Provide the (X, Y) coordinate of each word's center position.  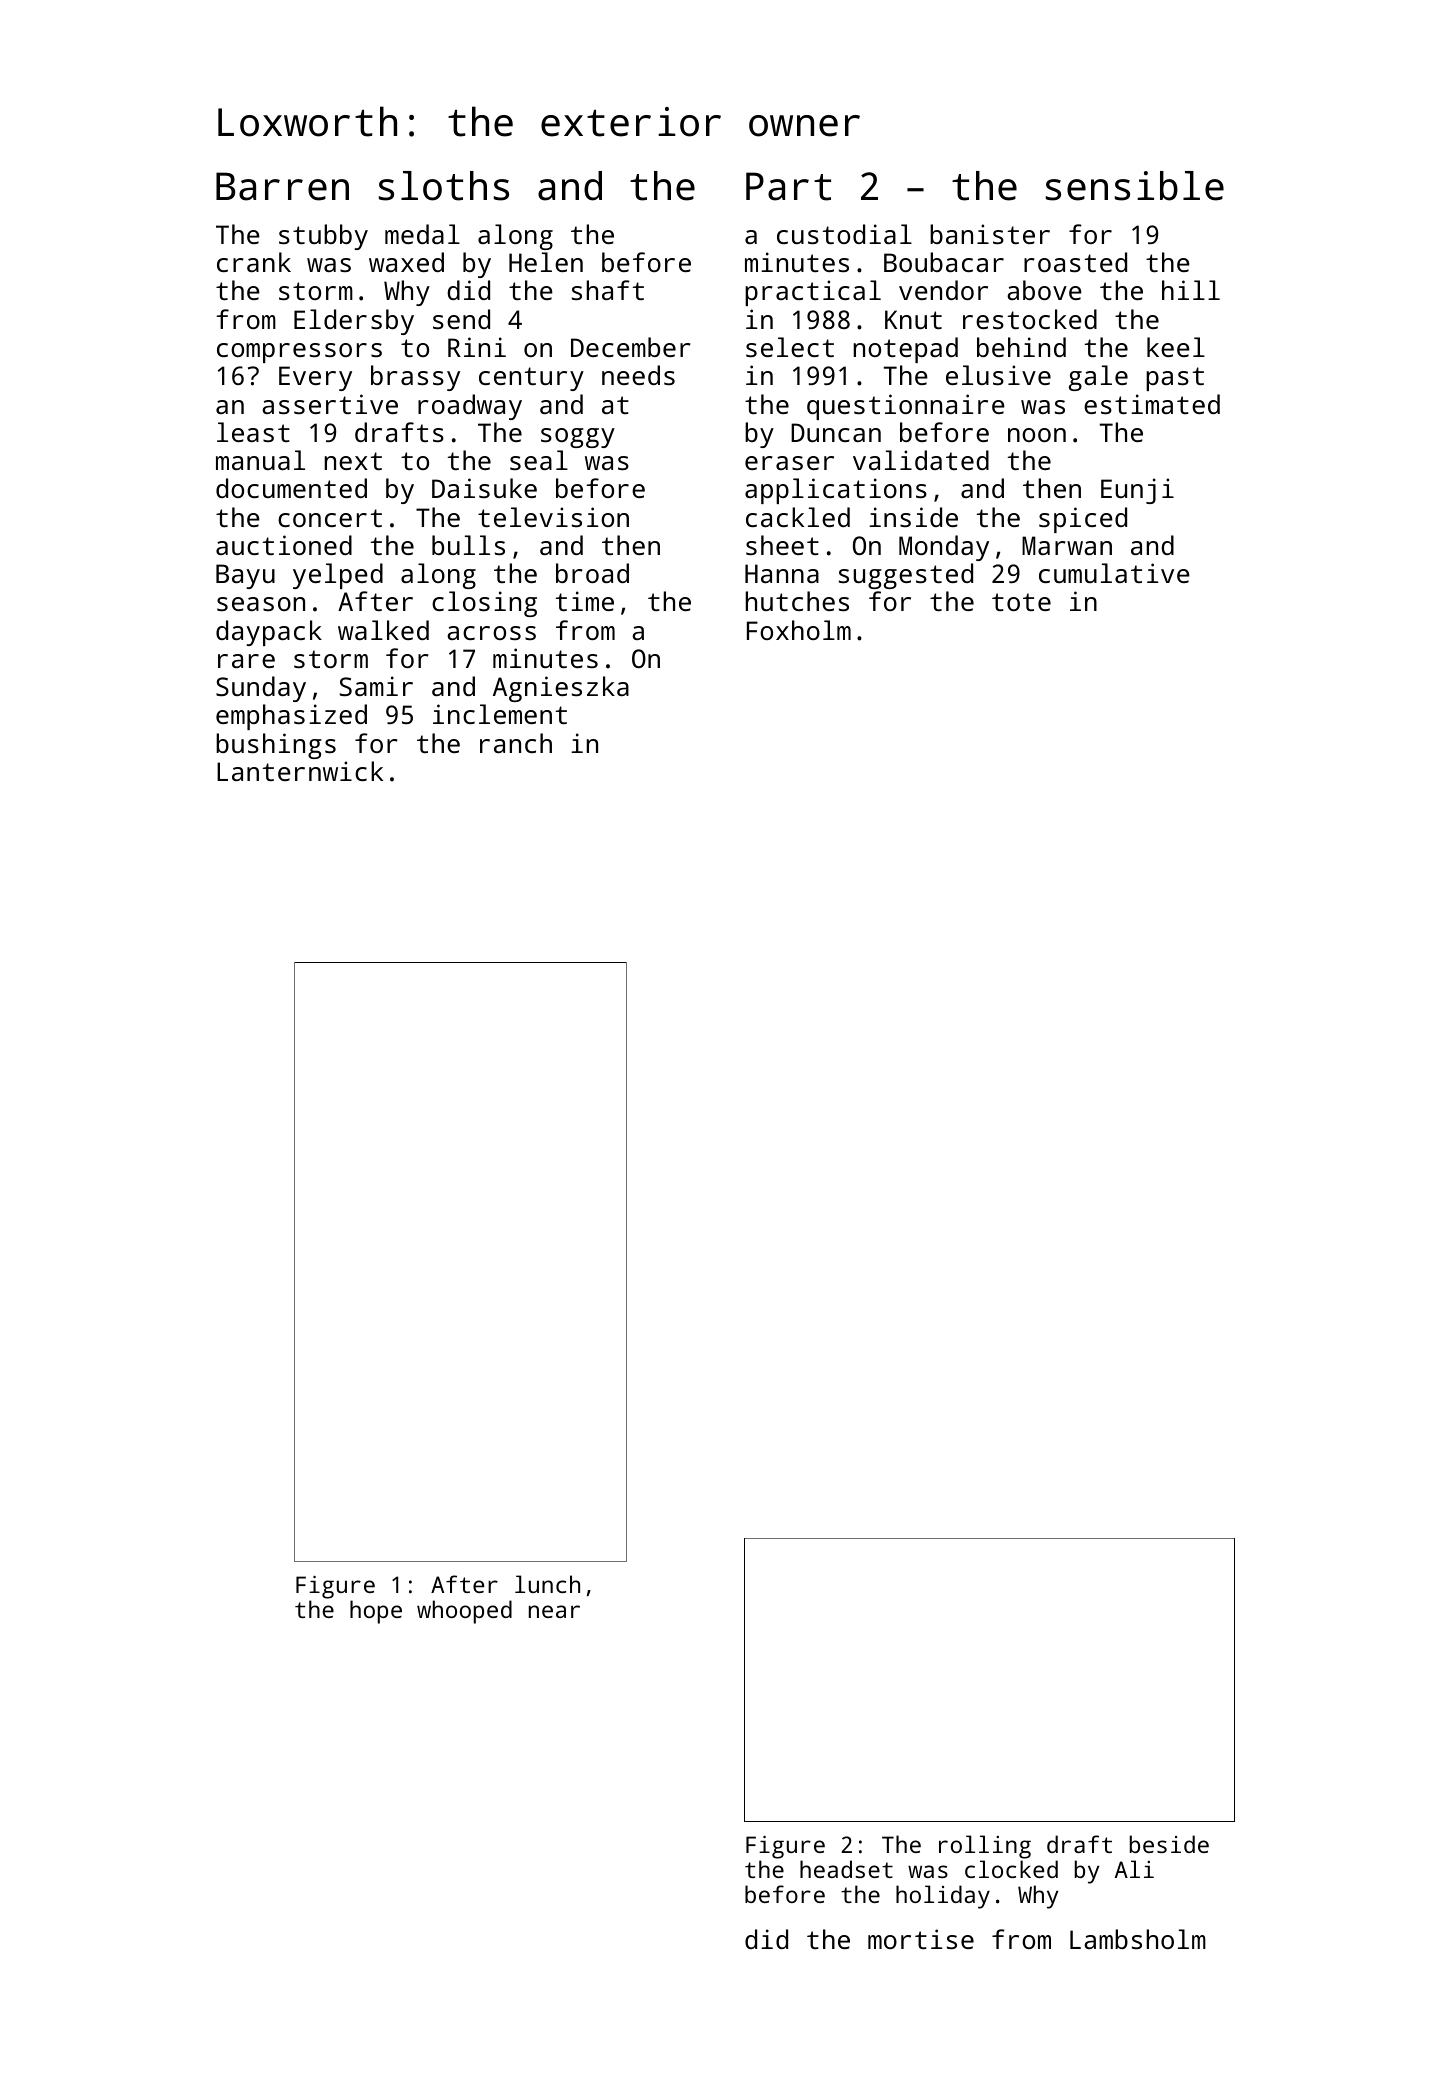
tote (1021, 602)
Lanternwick (300, 771)
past (1175, 379)
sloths (444, 186)
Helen (546, 262)
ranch (516, 743)
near (554, 1611)
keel (1176, 347)
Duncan (836, 432)
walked (383, 630)
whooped (464, 1612)
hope (376, 1612)
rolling (985, 1847)
